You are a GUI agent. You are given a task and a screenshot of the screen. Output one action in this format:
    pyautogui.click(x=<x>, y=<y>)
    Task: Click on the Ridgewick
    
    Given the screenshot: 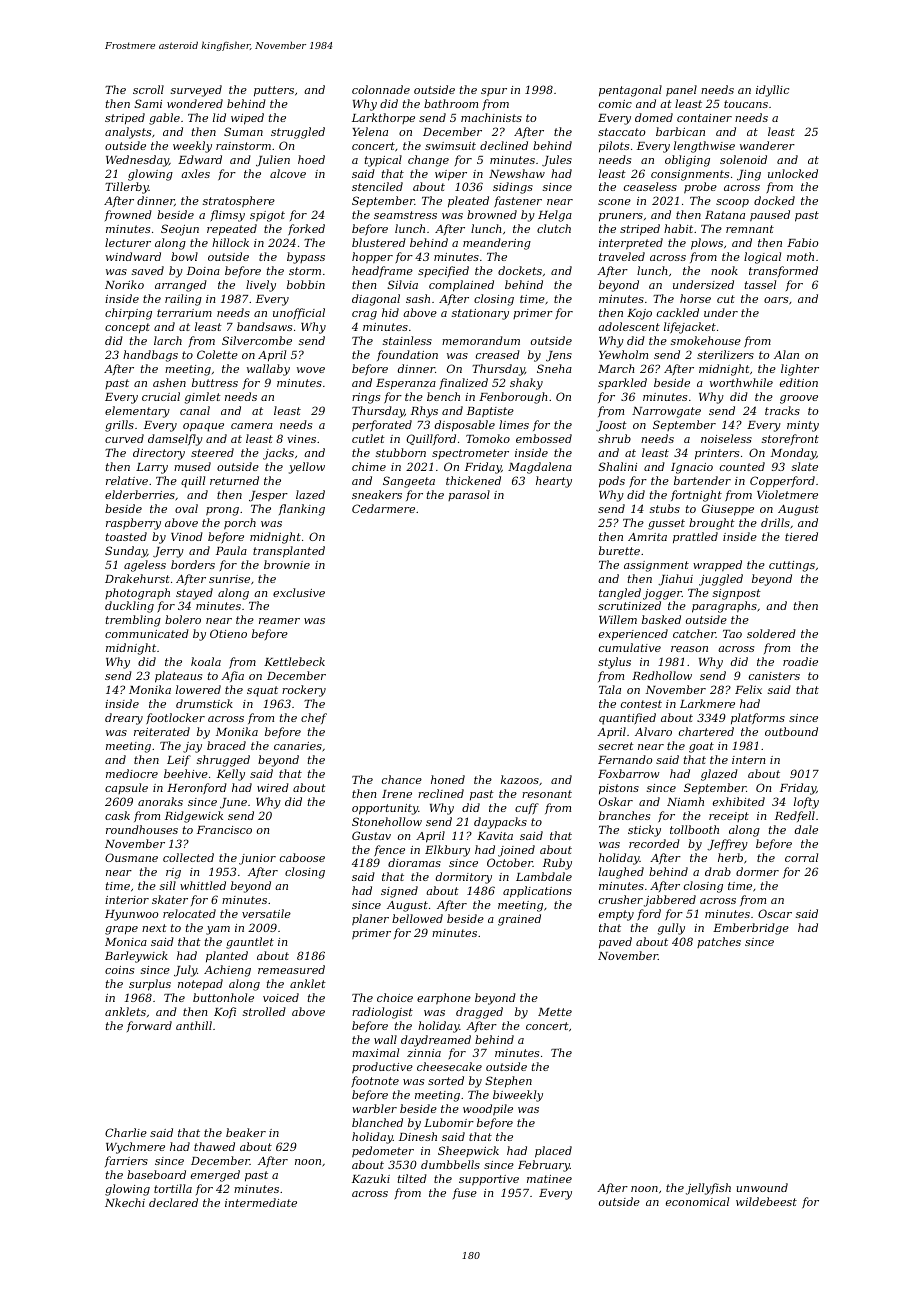 What is the action you would take?
    pyautogui.click(x=194, y=817)
